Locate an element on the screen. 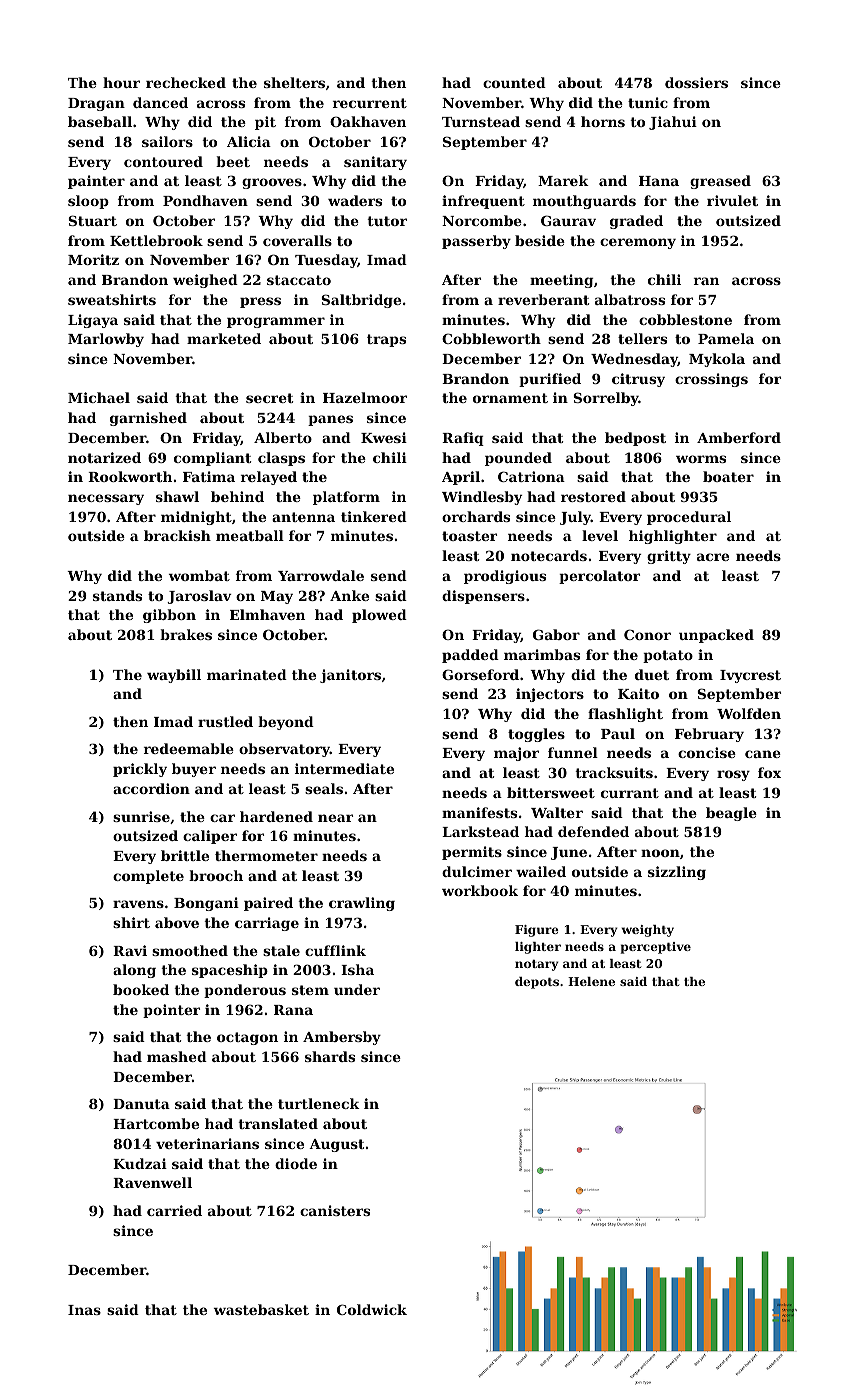 The height and width of the screenshot is (1400, 849). Windlesby is located at coordinates (482, 498).
